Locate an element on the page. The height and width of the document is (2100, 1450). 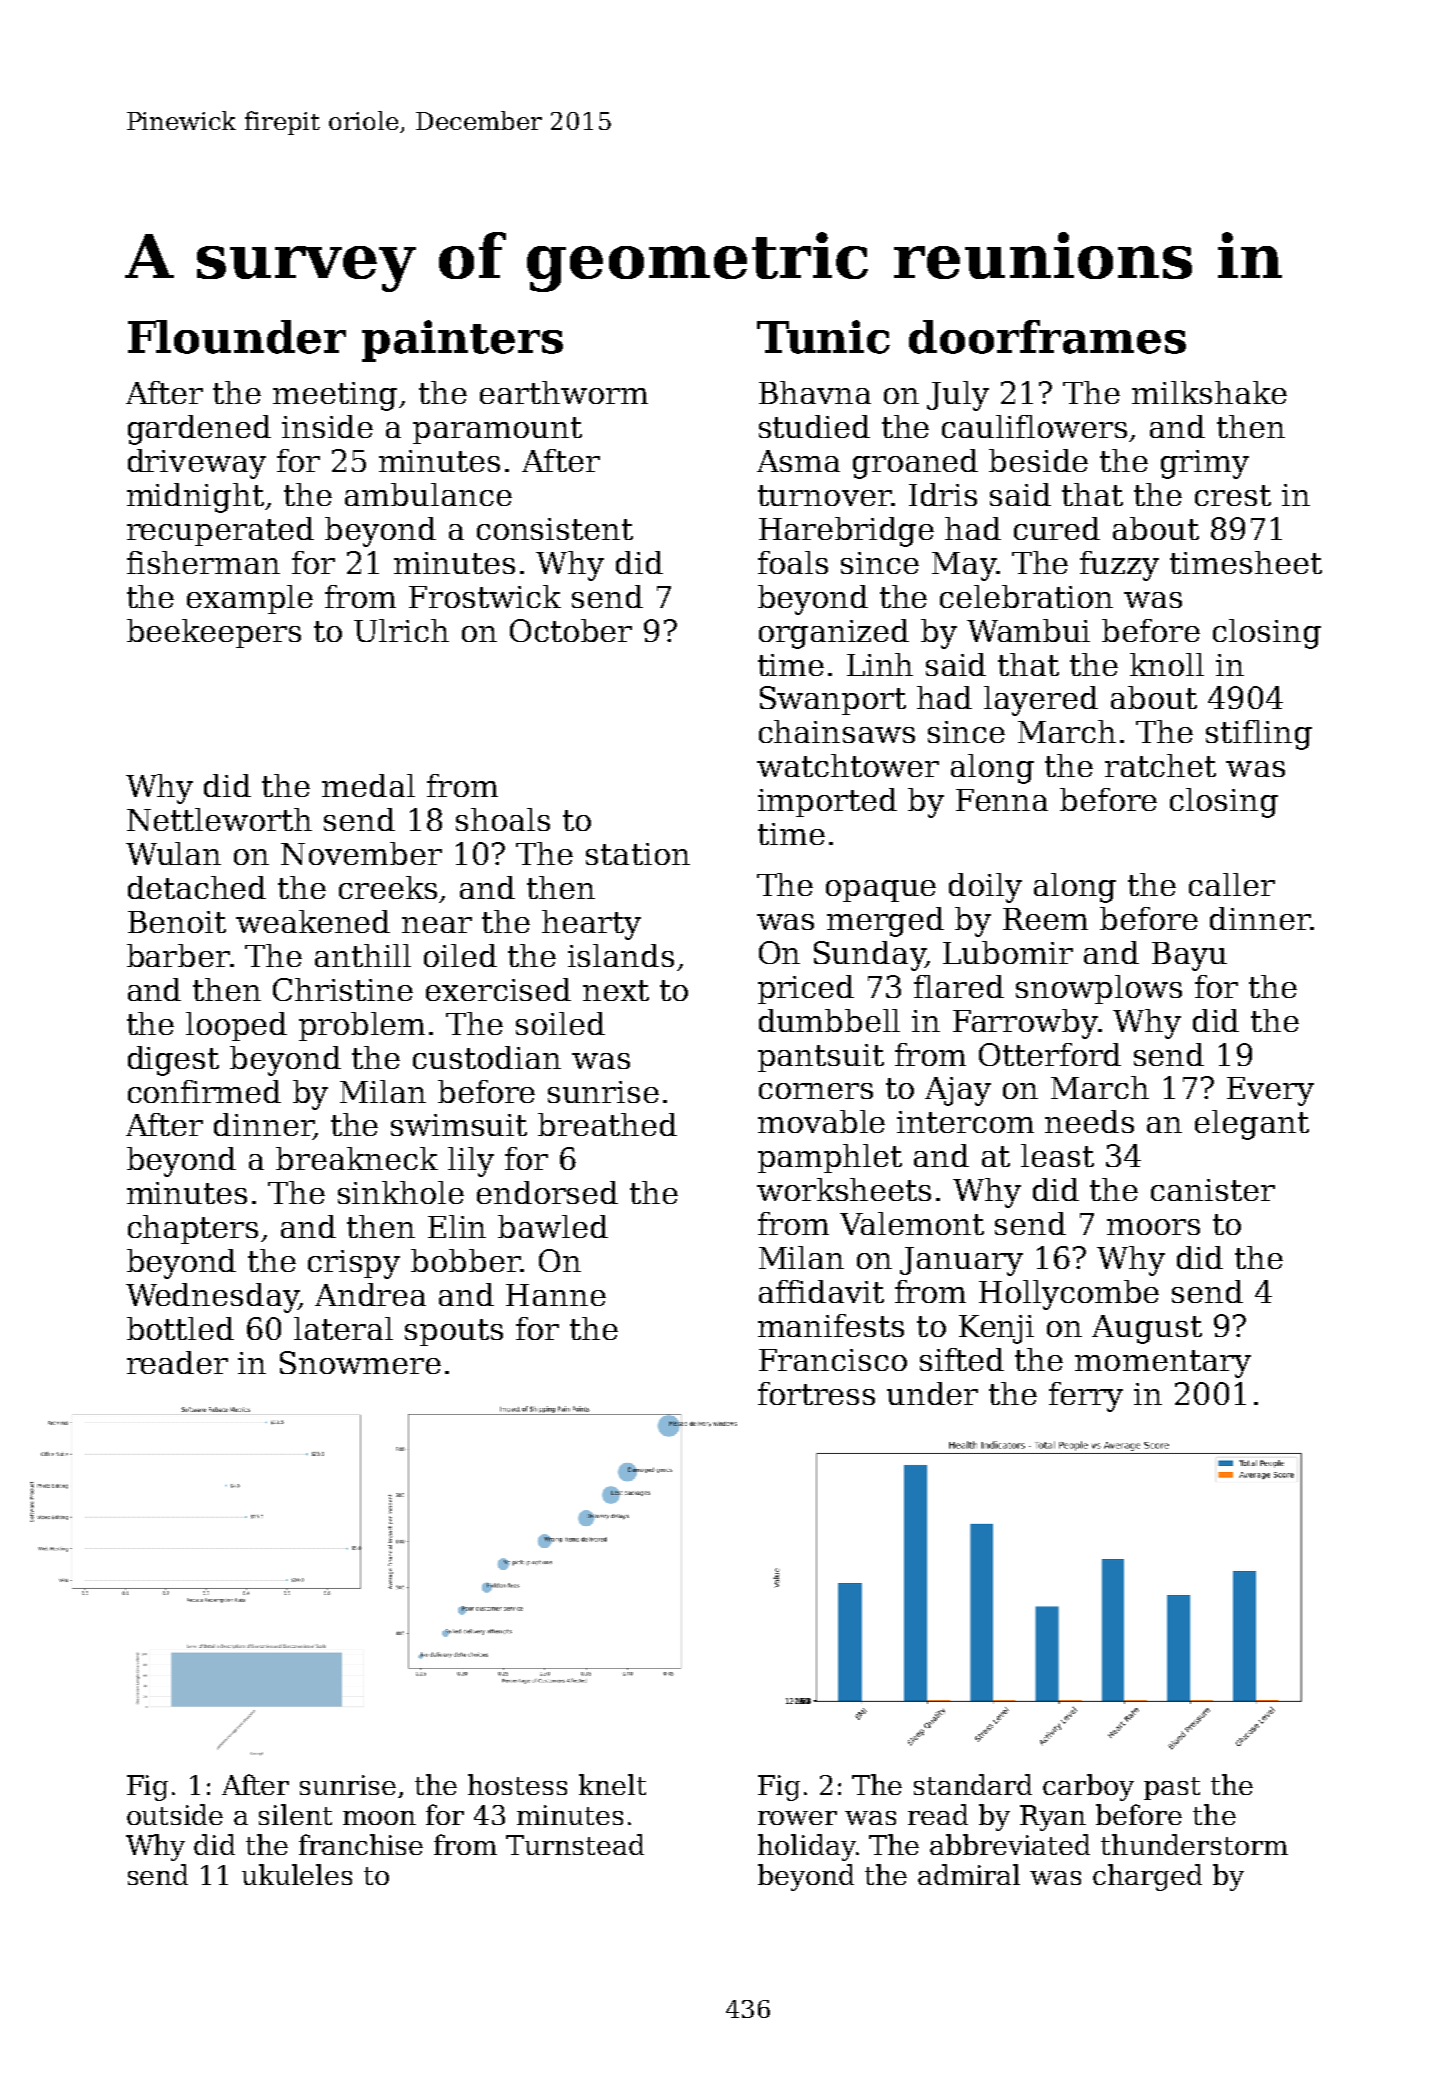
Fenna is located at coordinates (1002, 800).
